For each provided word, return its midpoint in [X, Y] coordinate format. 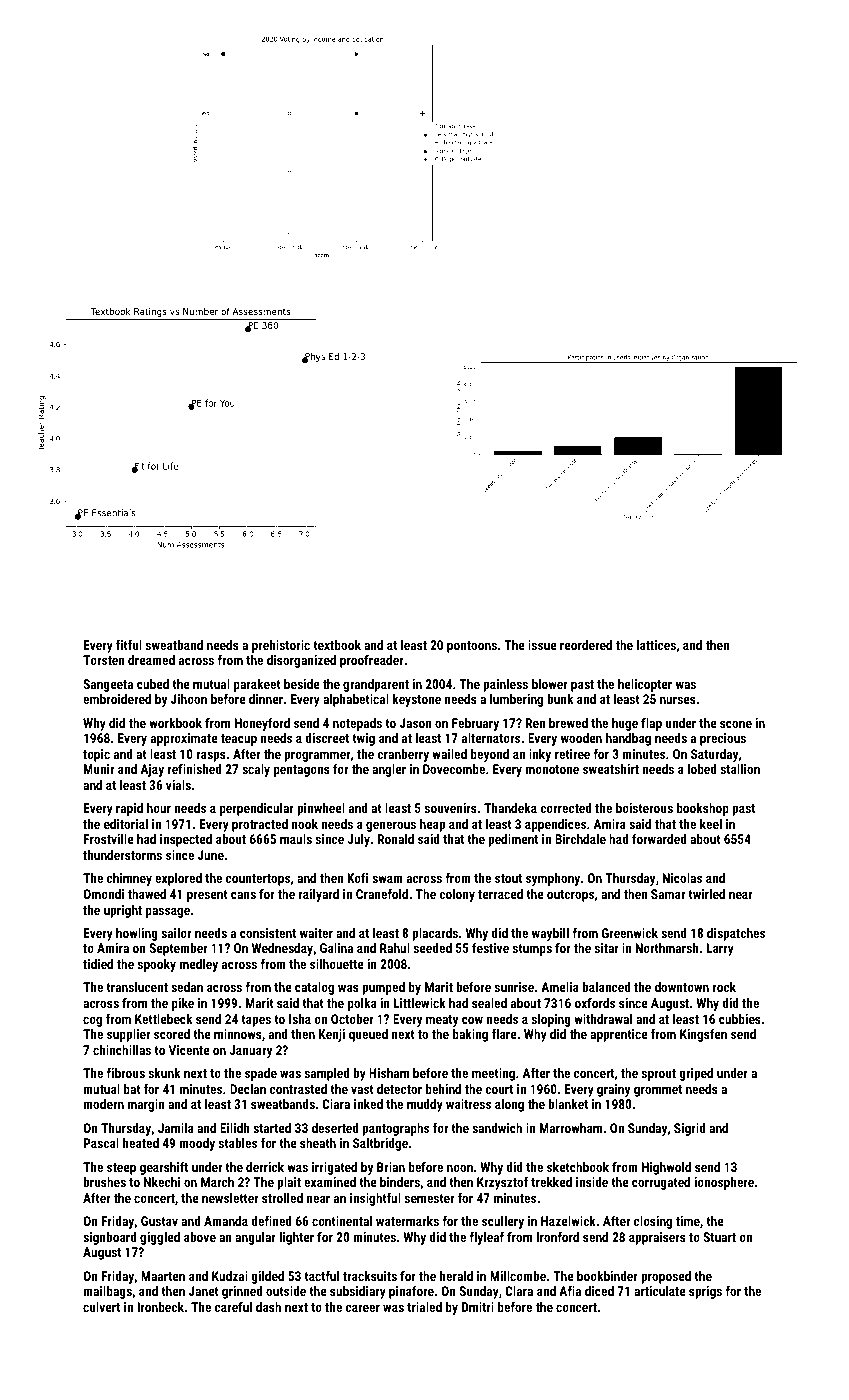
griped [696, 1074]
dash [268, 1307]
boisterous [644, 808]
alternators [491, 738]
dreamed [151, 660]
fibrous [125, 1073]
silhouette [337, 964]
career [363, 1308]
